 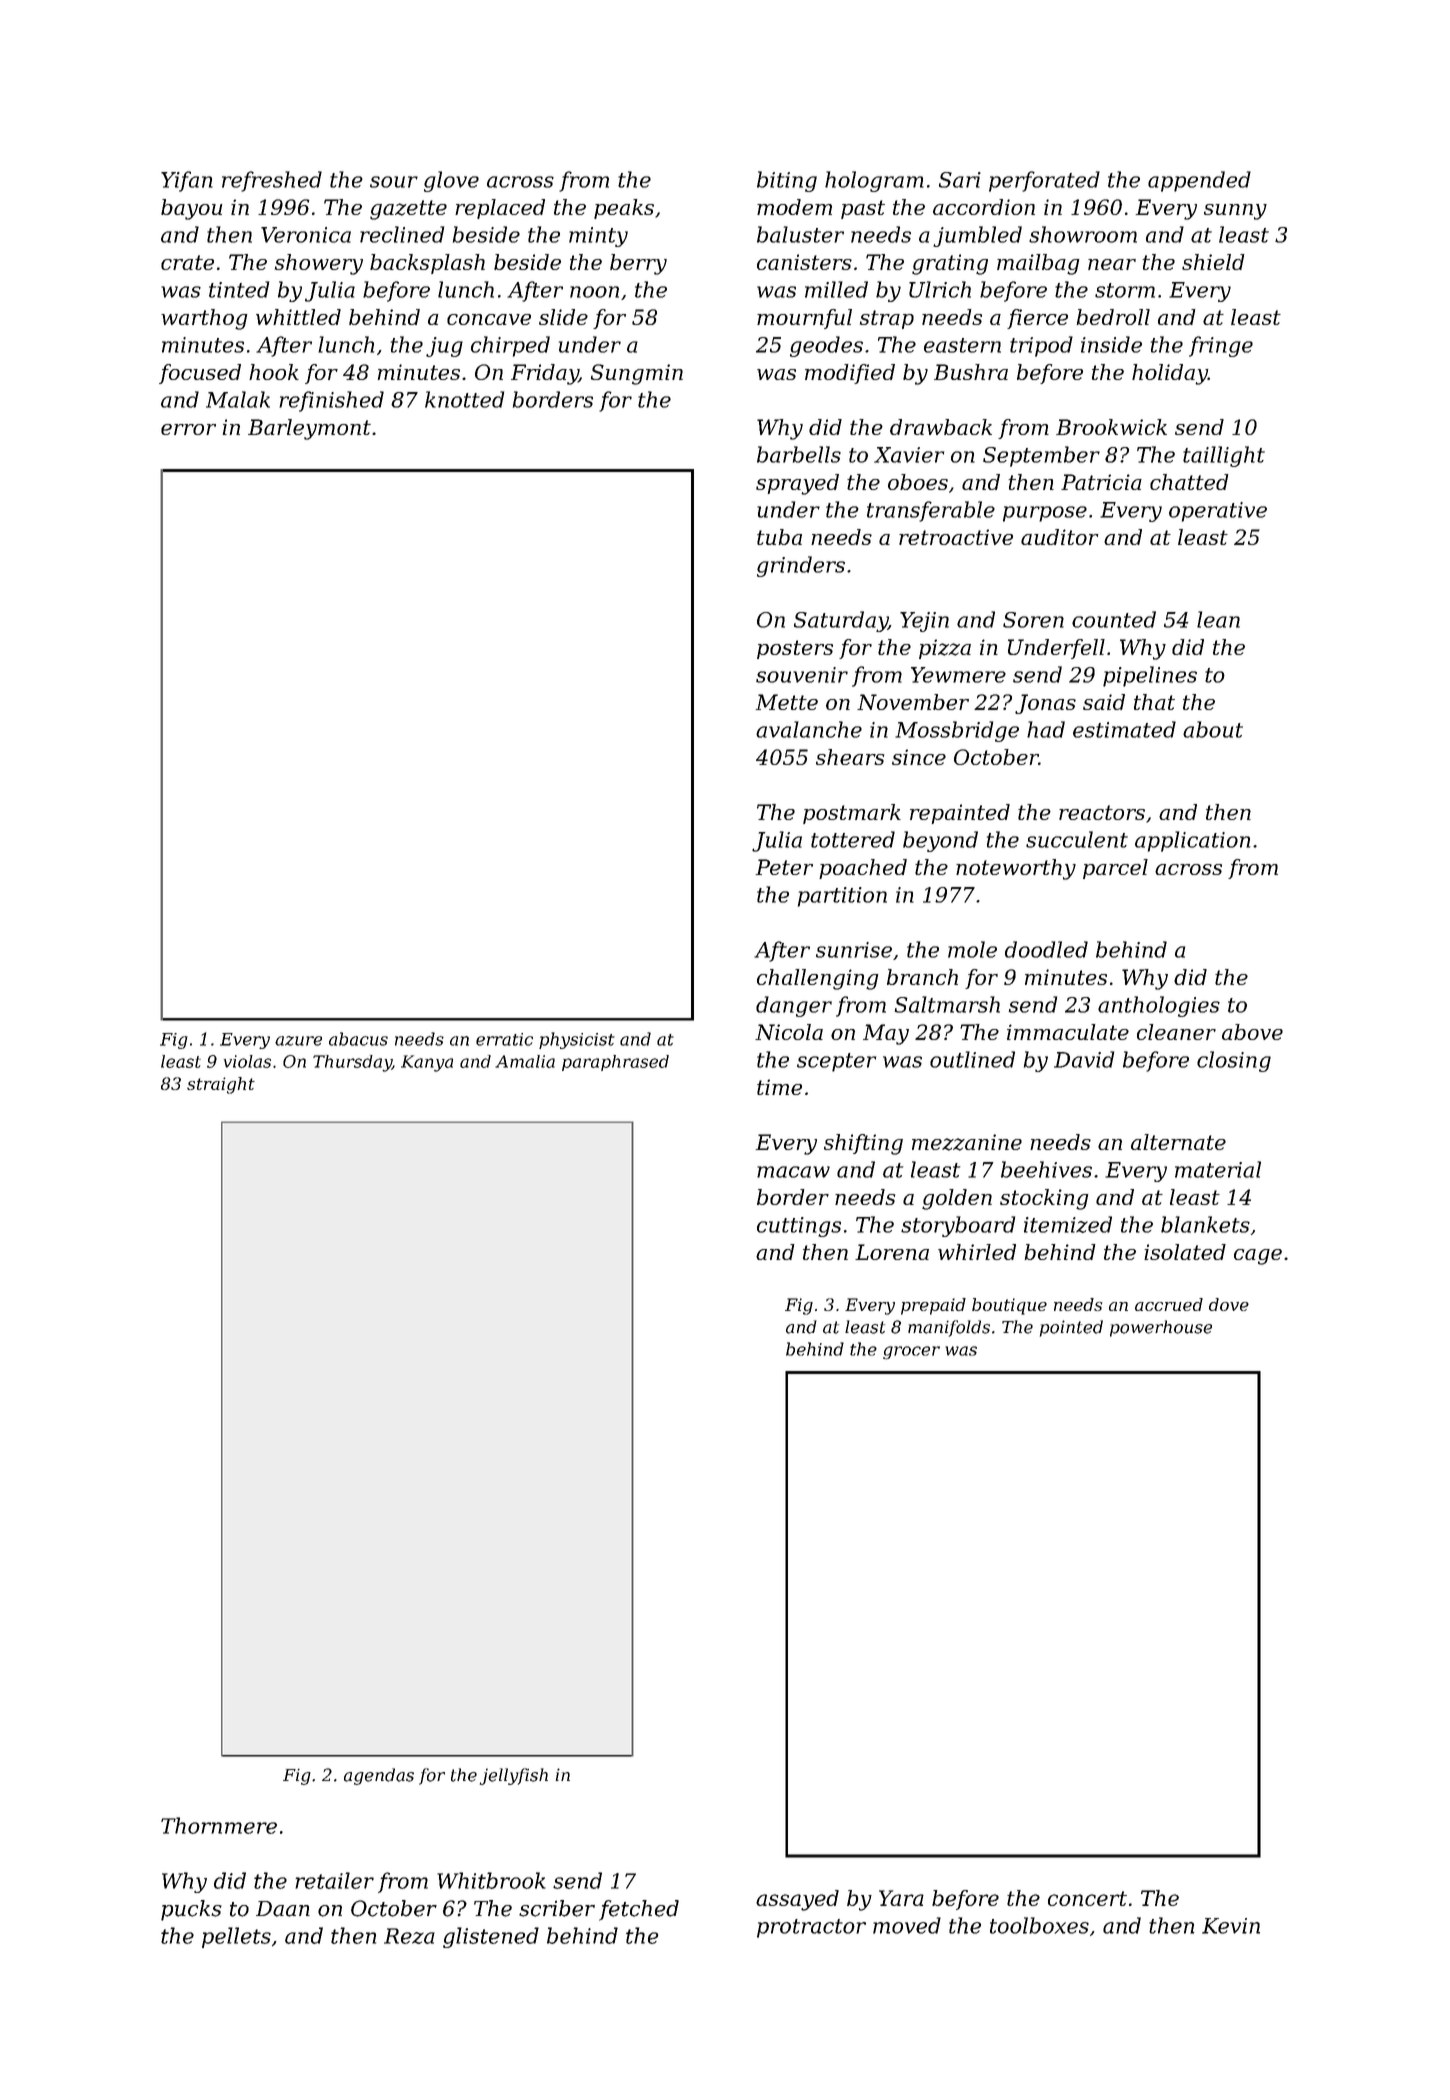 I want to click on itemized, so click(x=1068, y=1224).
